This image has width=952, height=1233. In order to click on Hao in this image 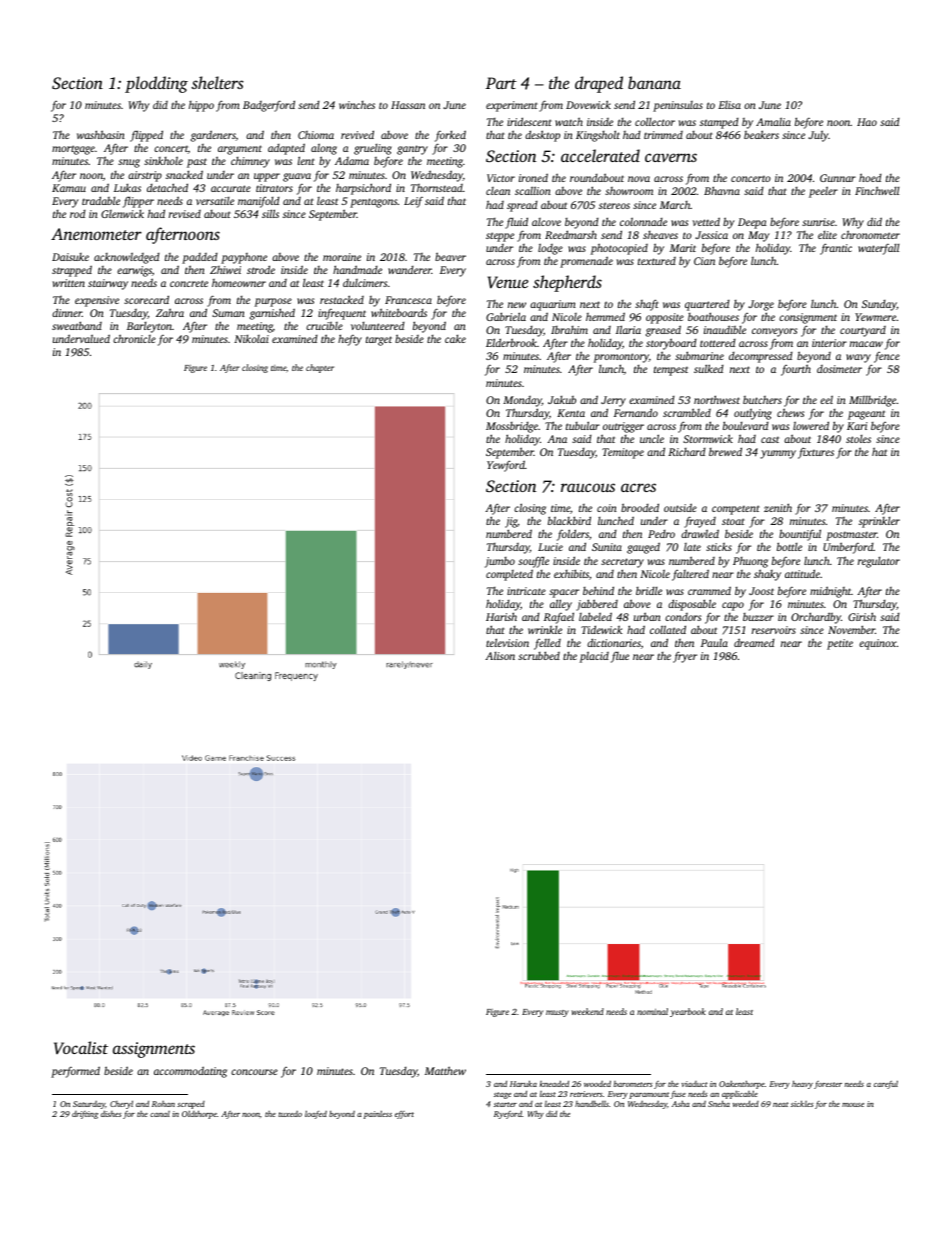, I will do `click(867, 122)`.
